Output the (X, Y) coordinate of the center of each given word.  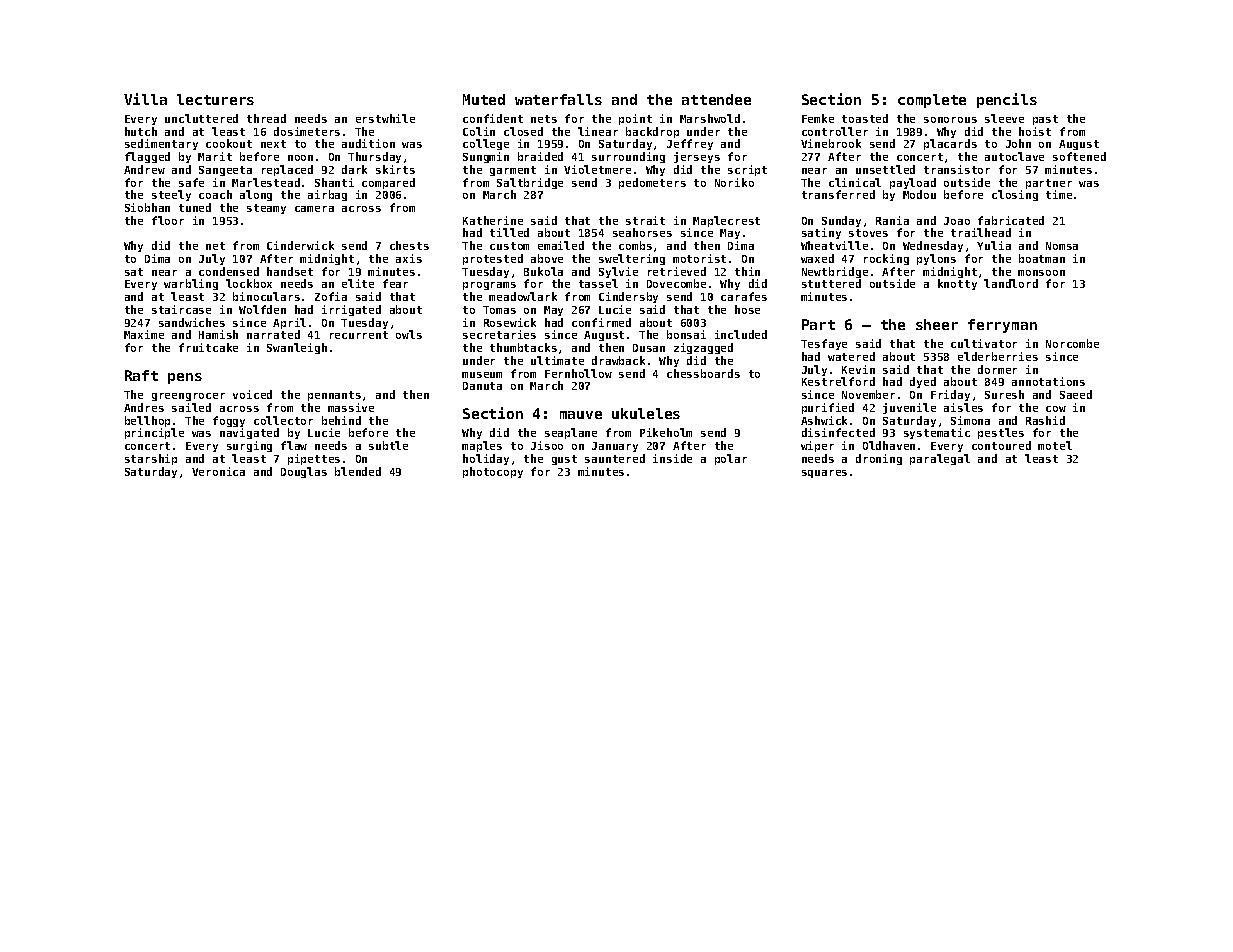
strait (645, 220)
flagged (147, 157)
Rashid (1045, 420)
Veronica (218, 471)
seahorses (642, 232)
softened (1079, 156)
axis (409, 258)
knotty (957, 284)
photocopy (493, 472)
